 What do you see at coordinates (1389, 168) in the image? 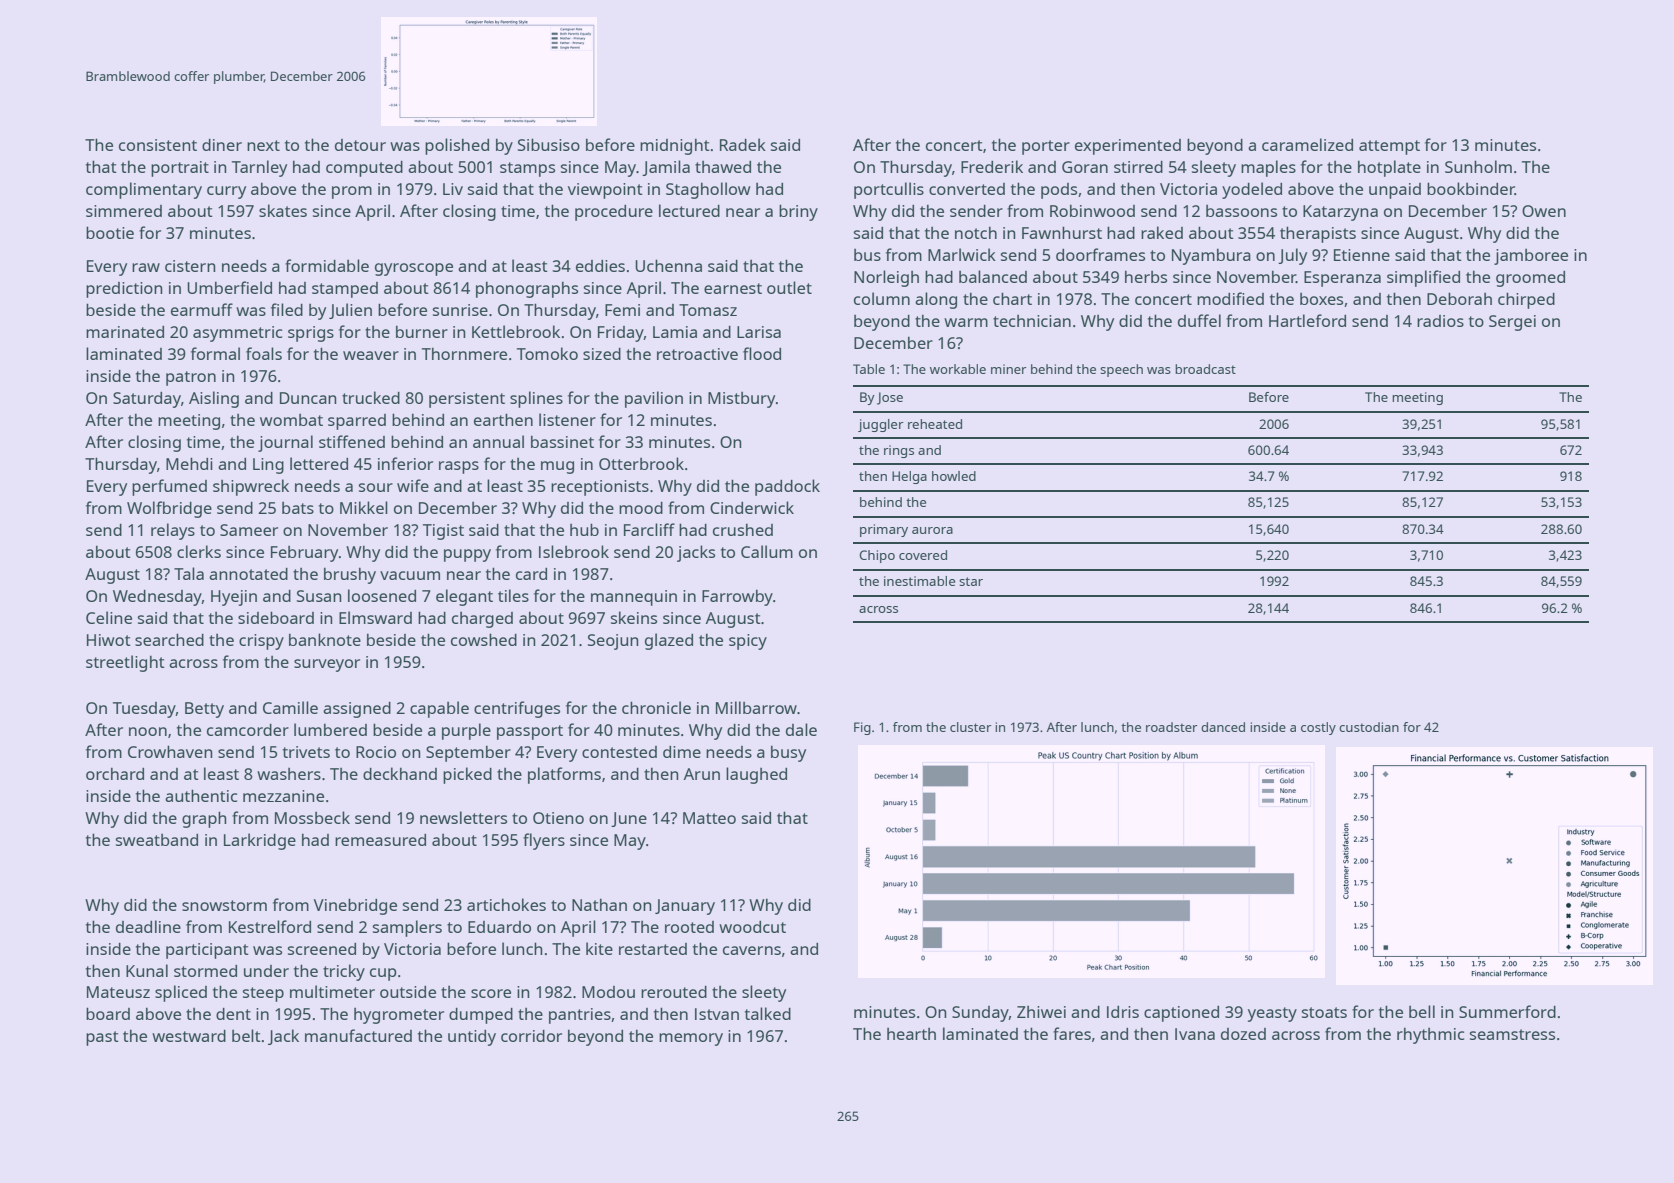
I see `hotplate` at bounding box center [1389, 168].
